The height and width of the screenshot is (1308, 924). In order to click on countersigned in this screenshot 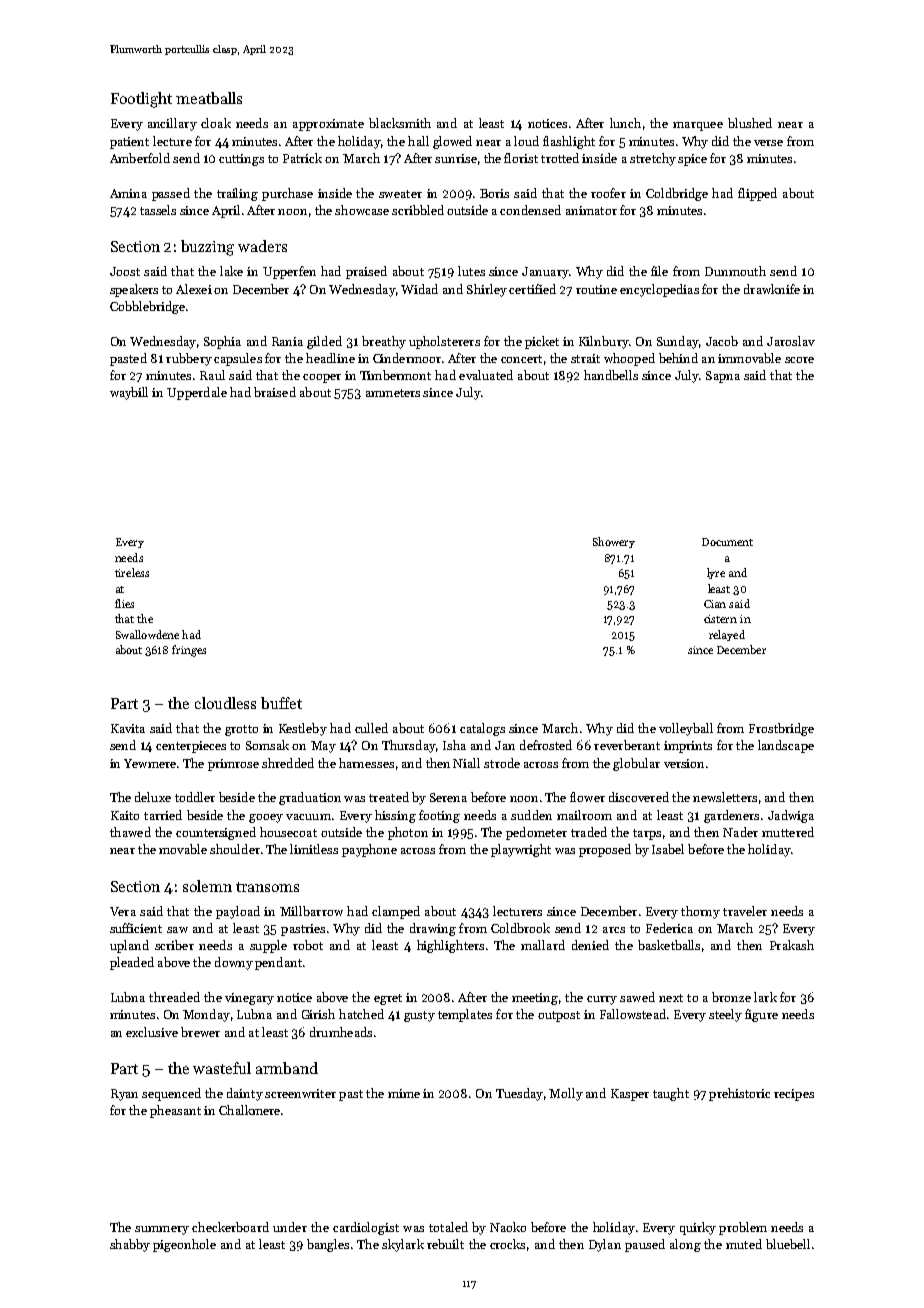, I will do `click(216, 833)`.
